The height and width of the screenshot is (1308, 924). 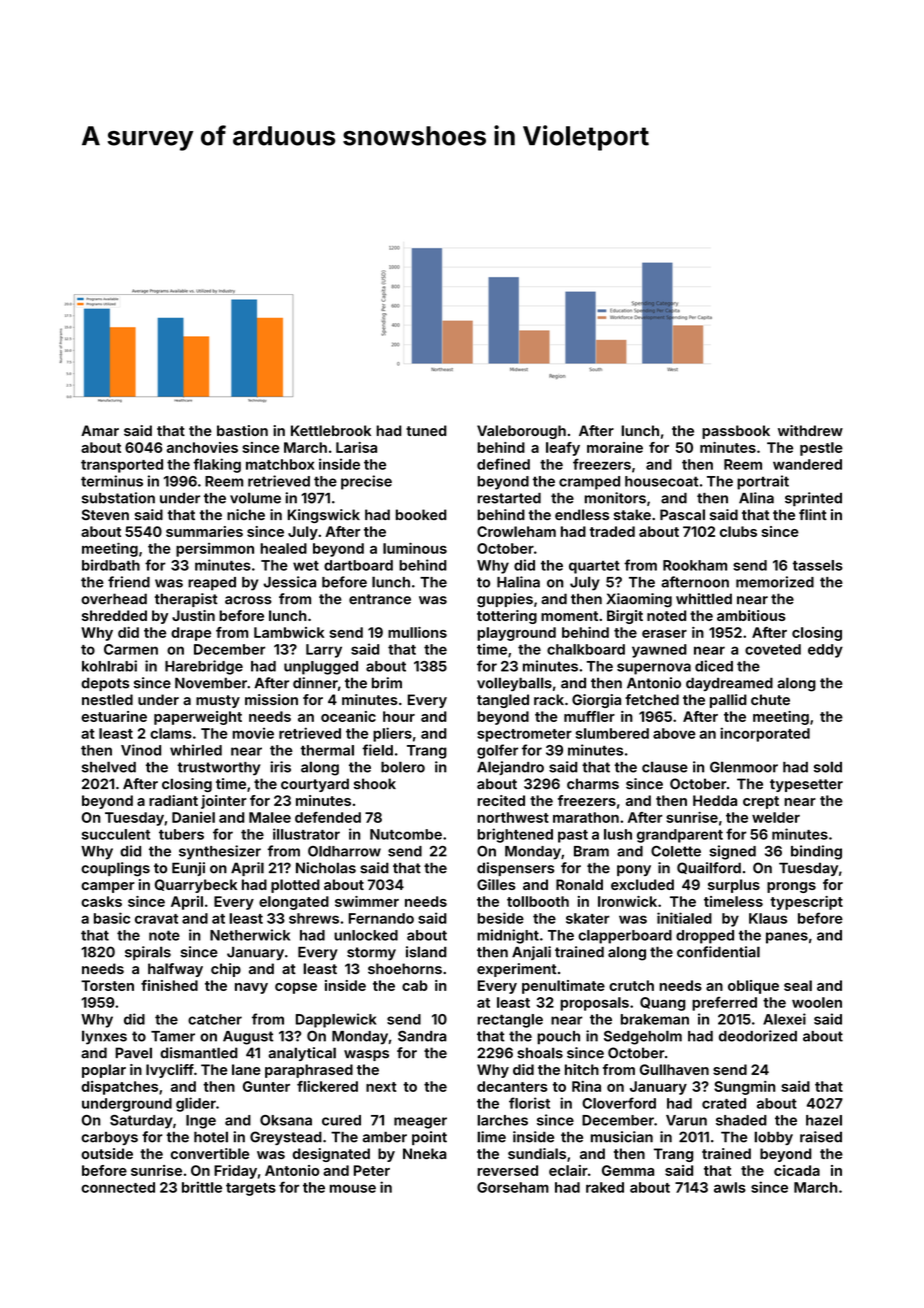 I want to click on charms, so click(x=593, y=784).
